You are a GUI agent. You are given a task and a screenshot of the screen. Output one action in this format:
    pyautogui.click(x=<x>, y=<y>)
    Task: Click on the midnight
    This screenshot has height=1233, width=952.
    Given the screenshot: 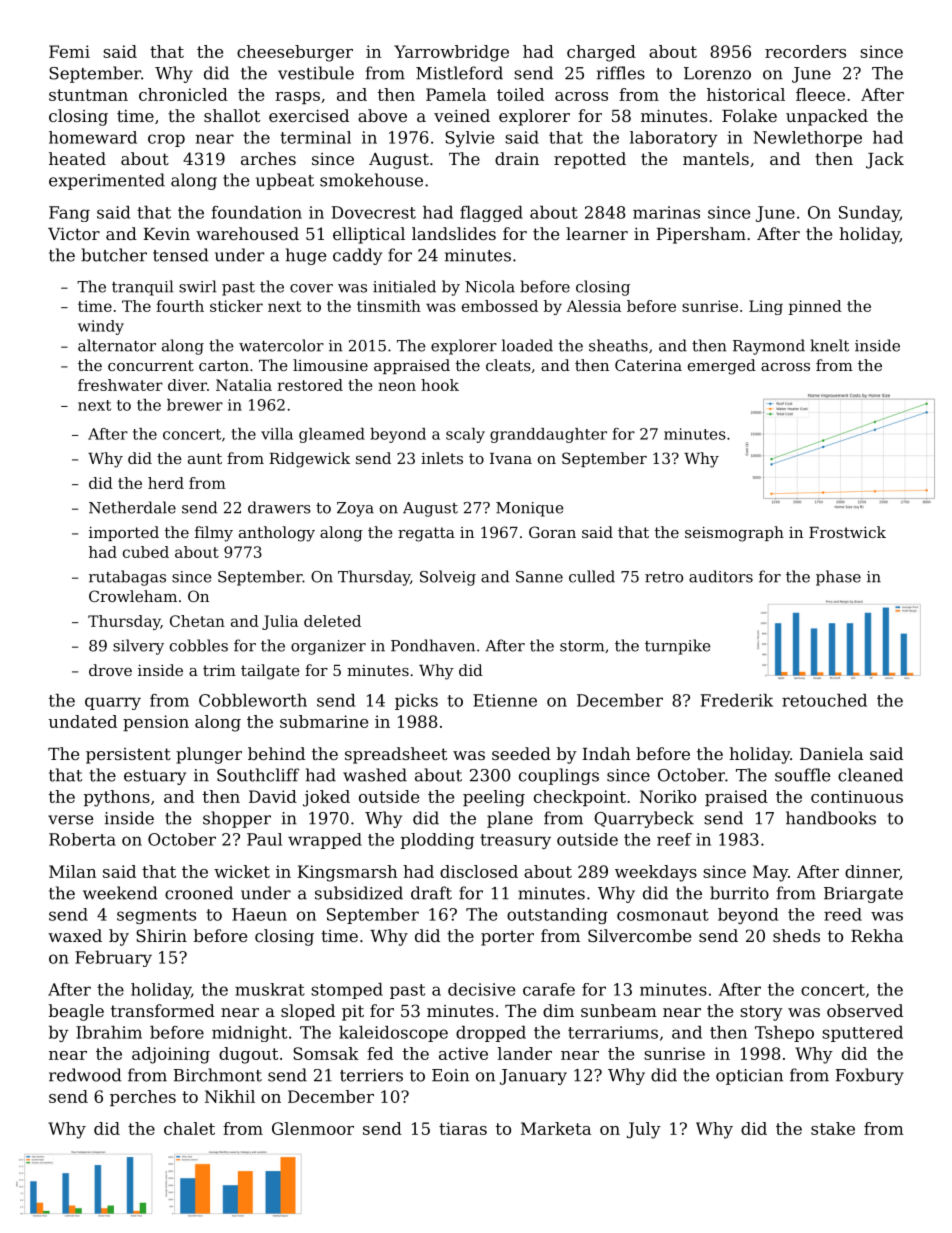 What is the action you would take?
    pyautogui.click(x=249, y=1034)
